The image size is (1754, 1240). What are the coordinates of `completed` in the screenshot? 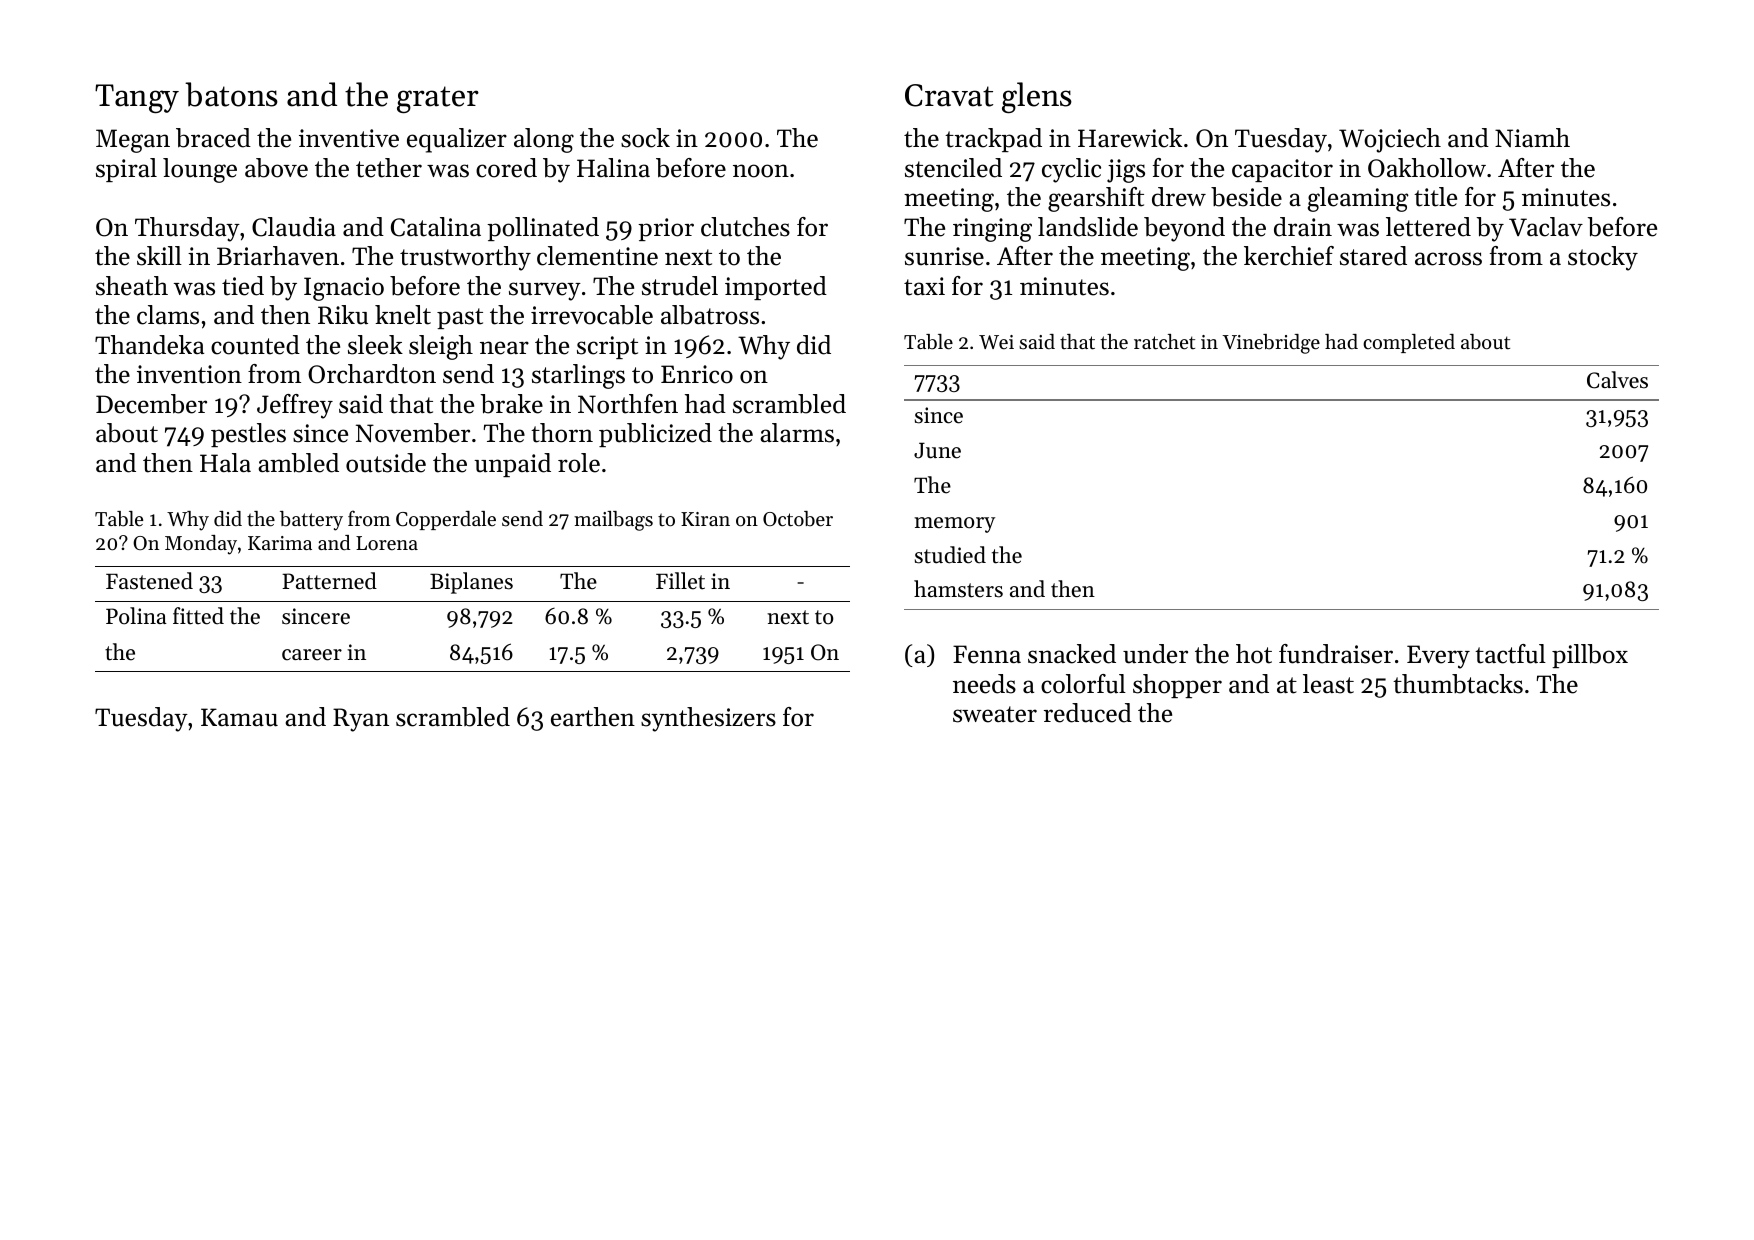 It's located at (1409, 343).
